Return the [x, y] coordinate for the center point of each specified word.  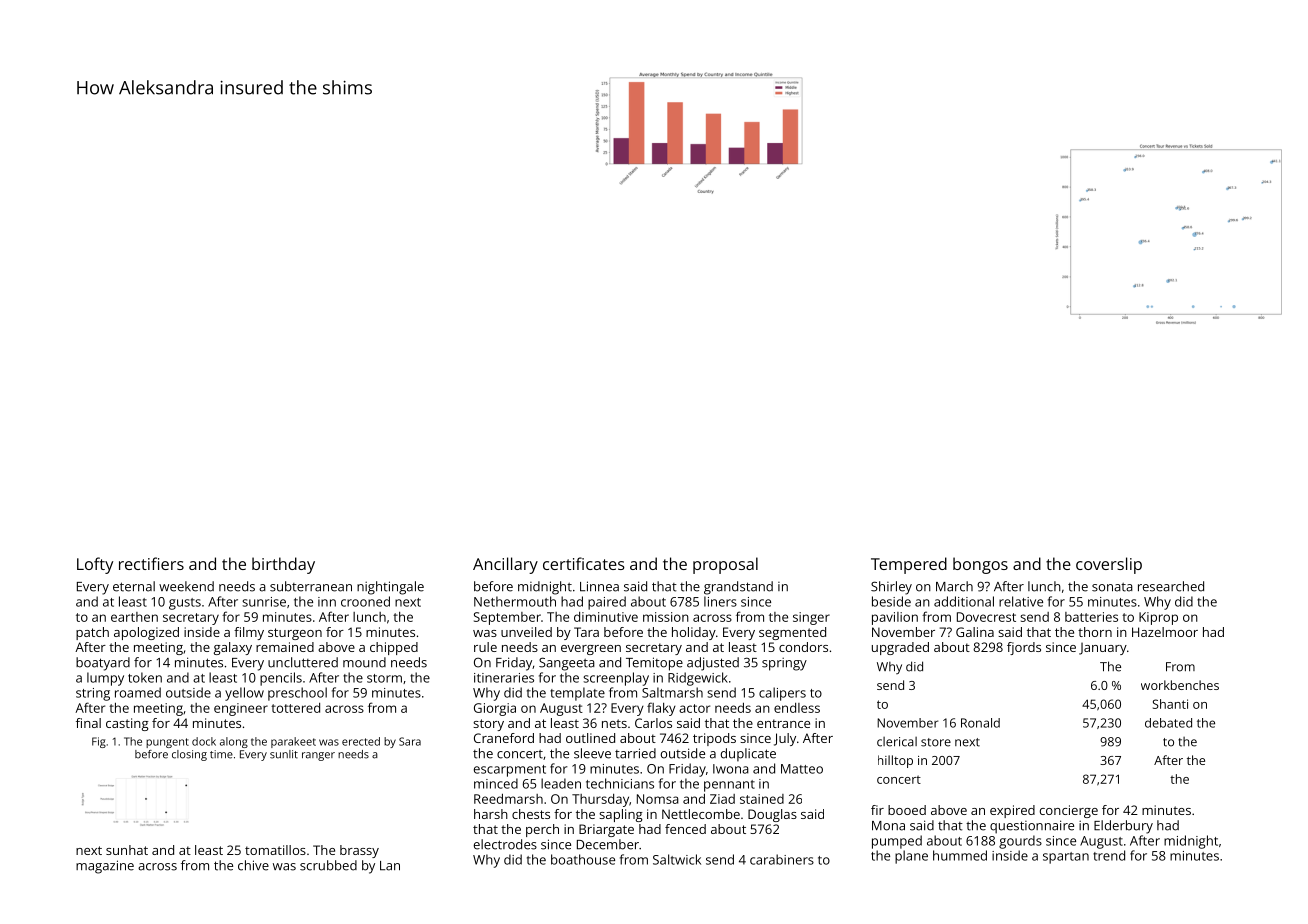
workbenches [1180, 685]
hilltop [895, 761]
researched [1171, 586]
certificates [584, 563]
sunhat [127, 850]
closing [189, 755]
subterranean [311, 586]
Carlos [653, 723]
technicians [620, 783]
